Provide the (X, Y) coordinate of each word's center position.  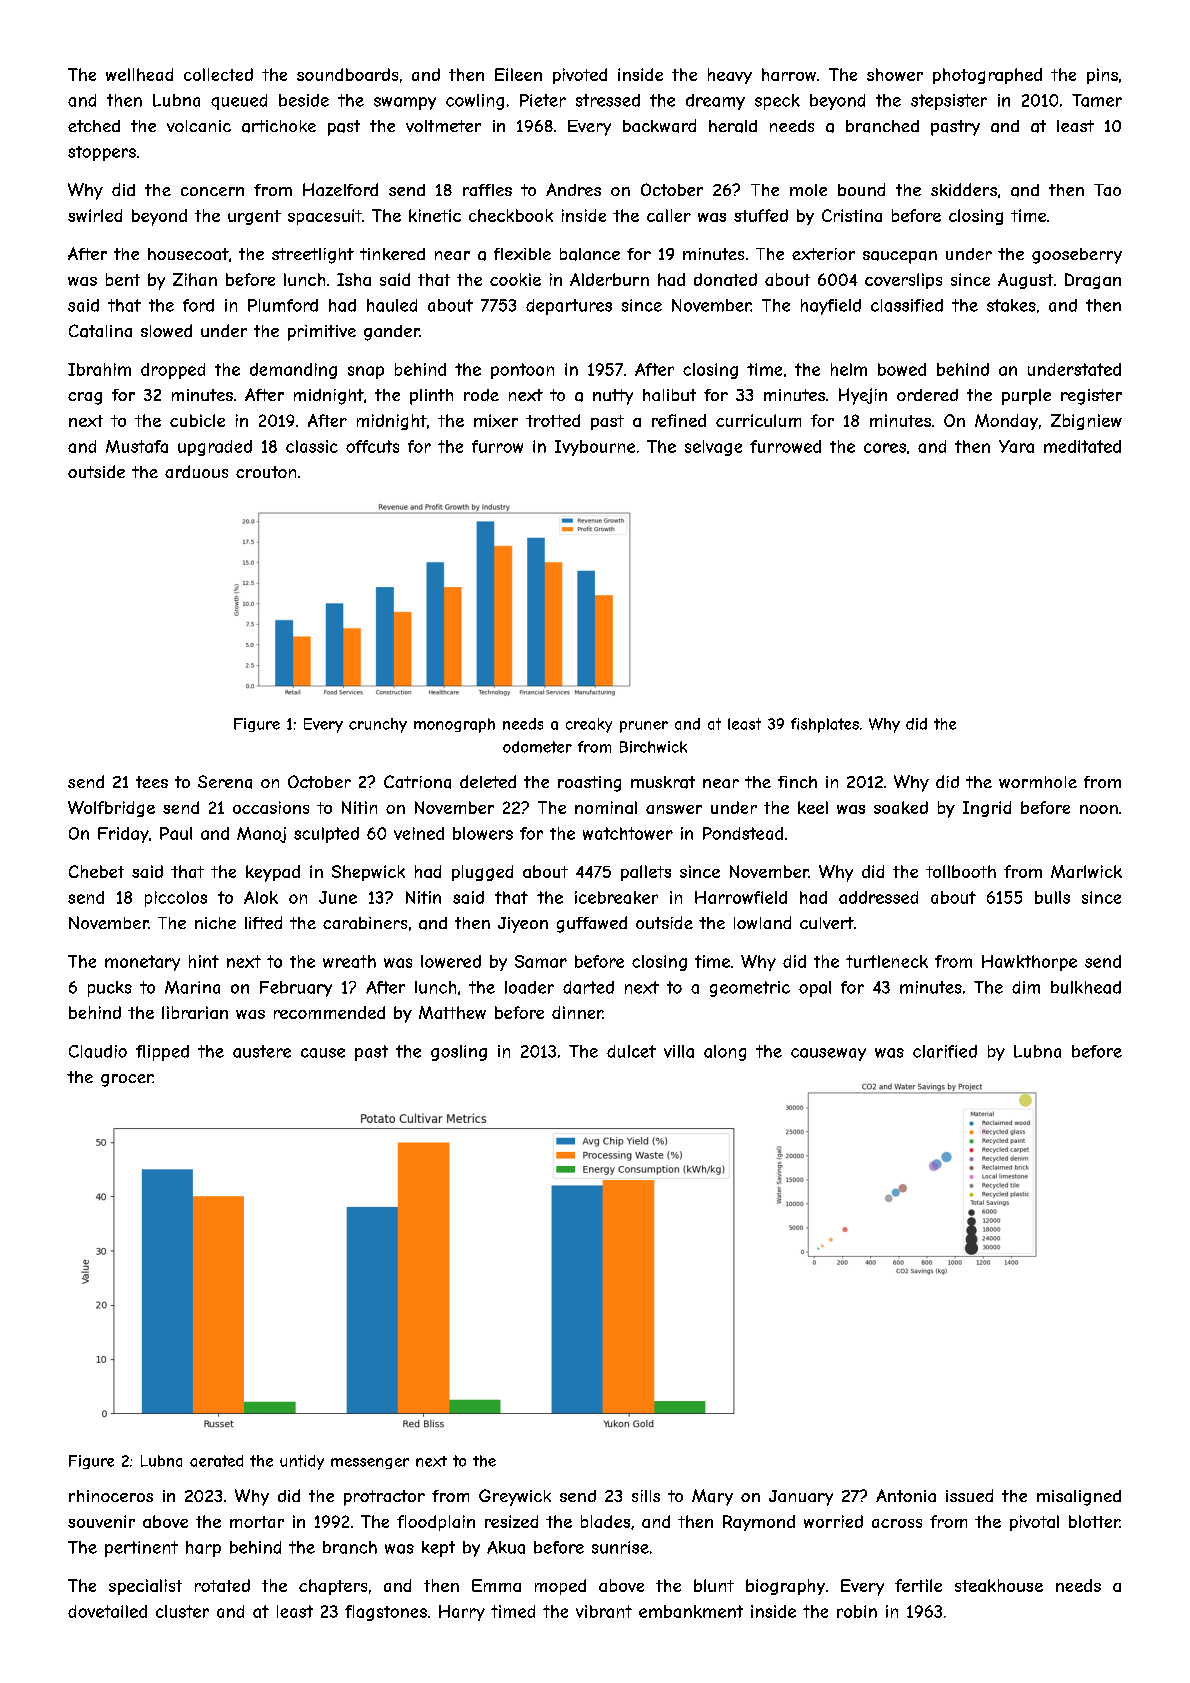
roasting (589, 784)
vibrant (604, 1611)
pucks (110, 989)
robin (857, 1611)
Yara (1016, 446)
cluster (182, 1611)
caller (669, 215)
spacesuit (325, 217)
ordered (927, 395)
